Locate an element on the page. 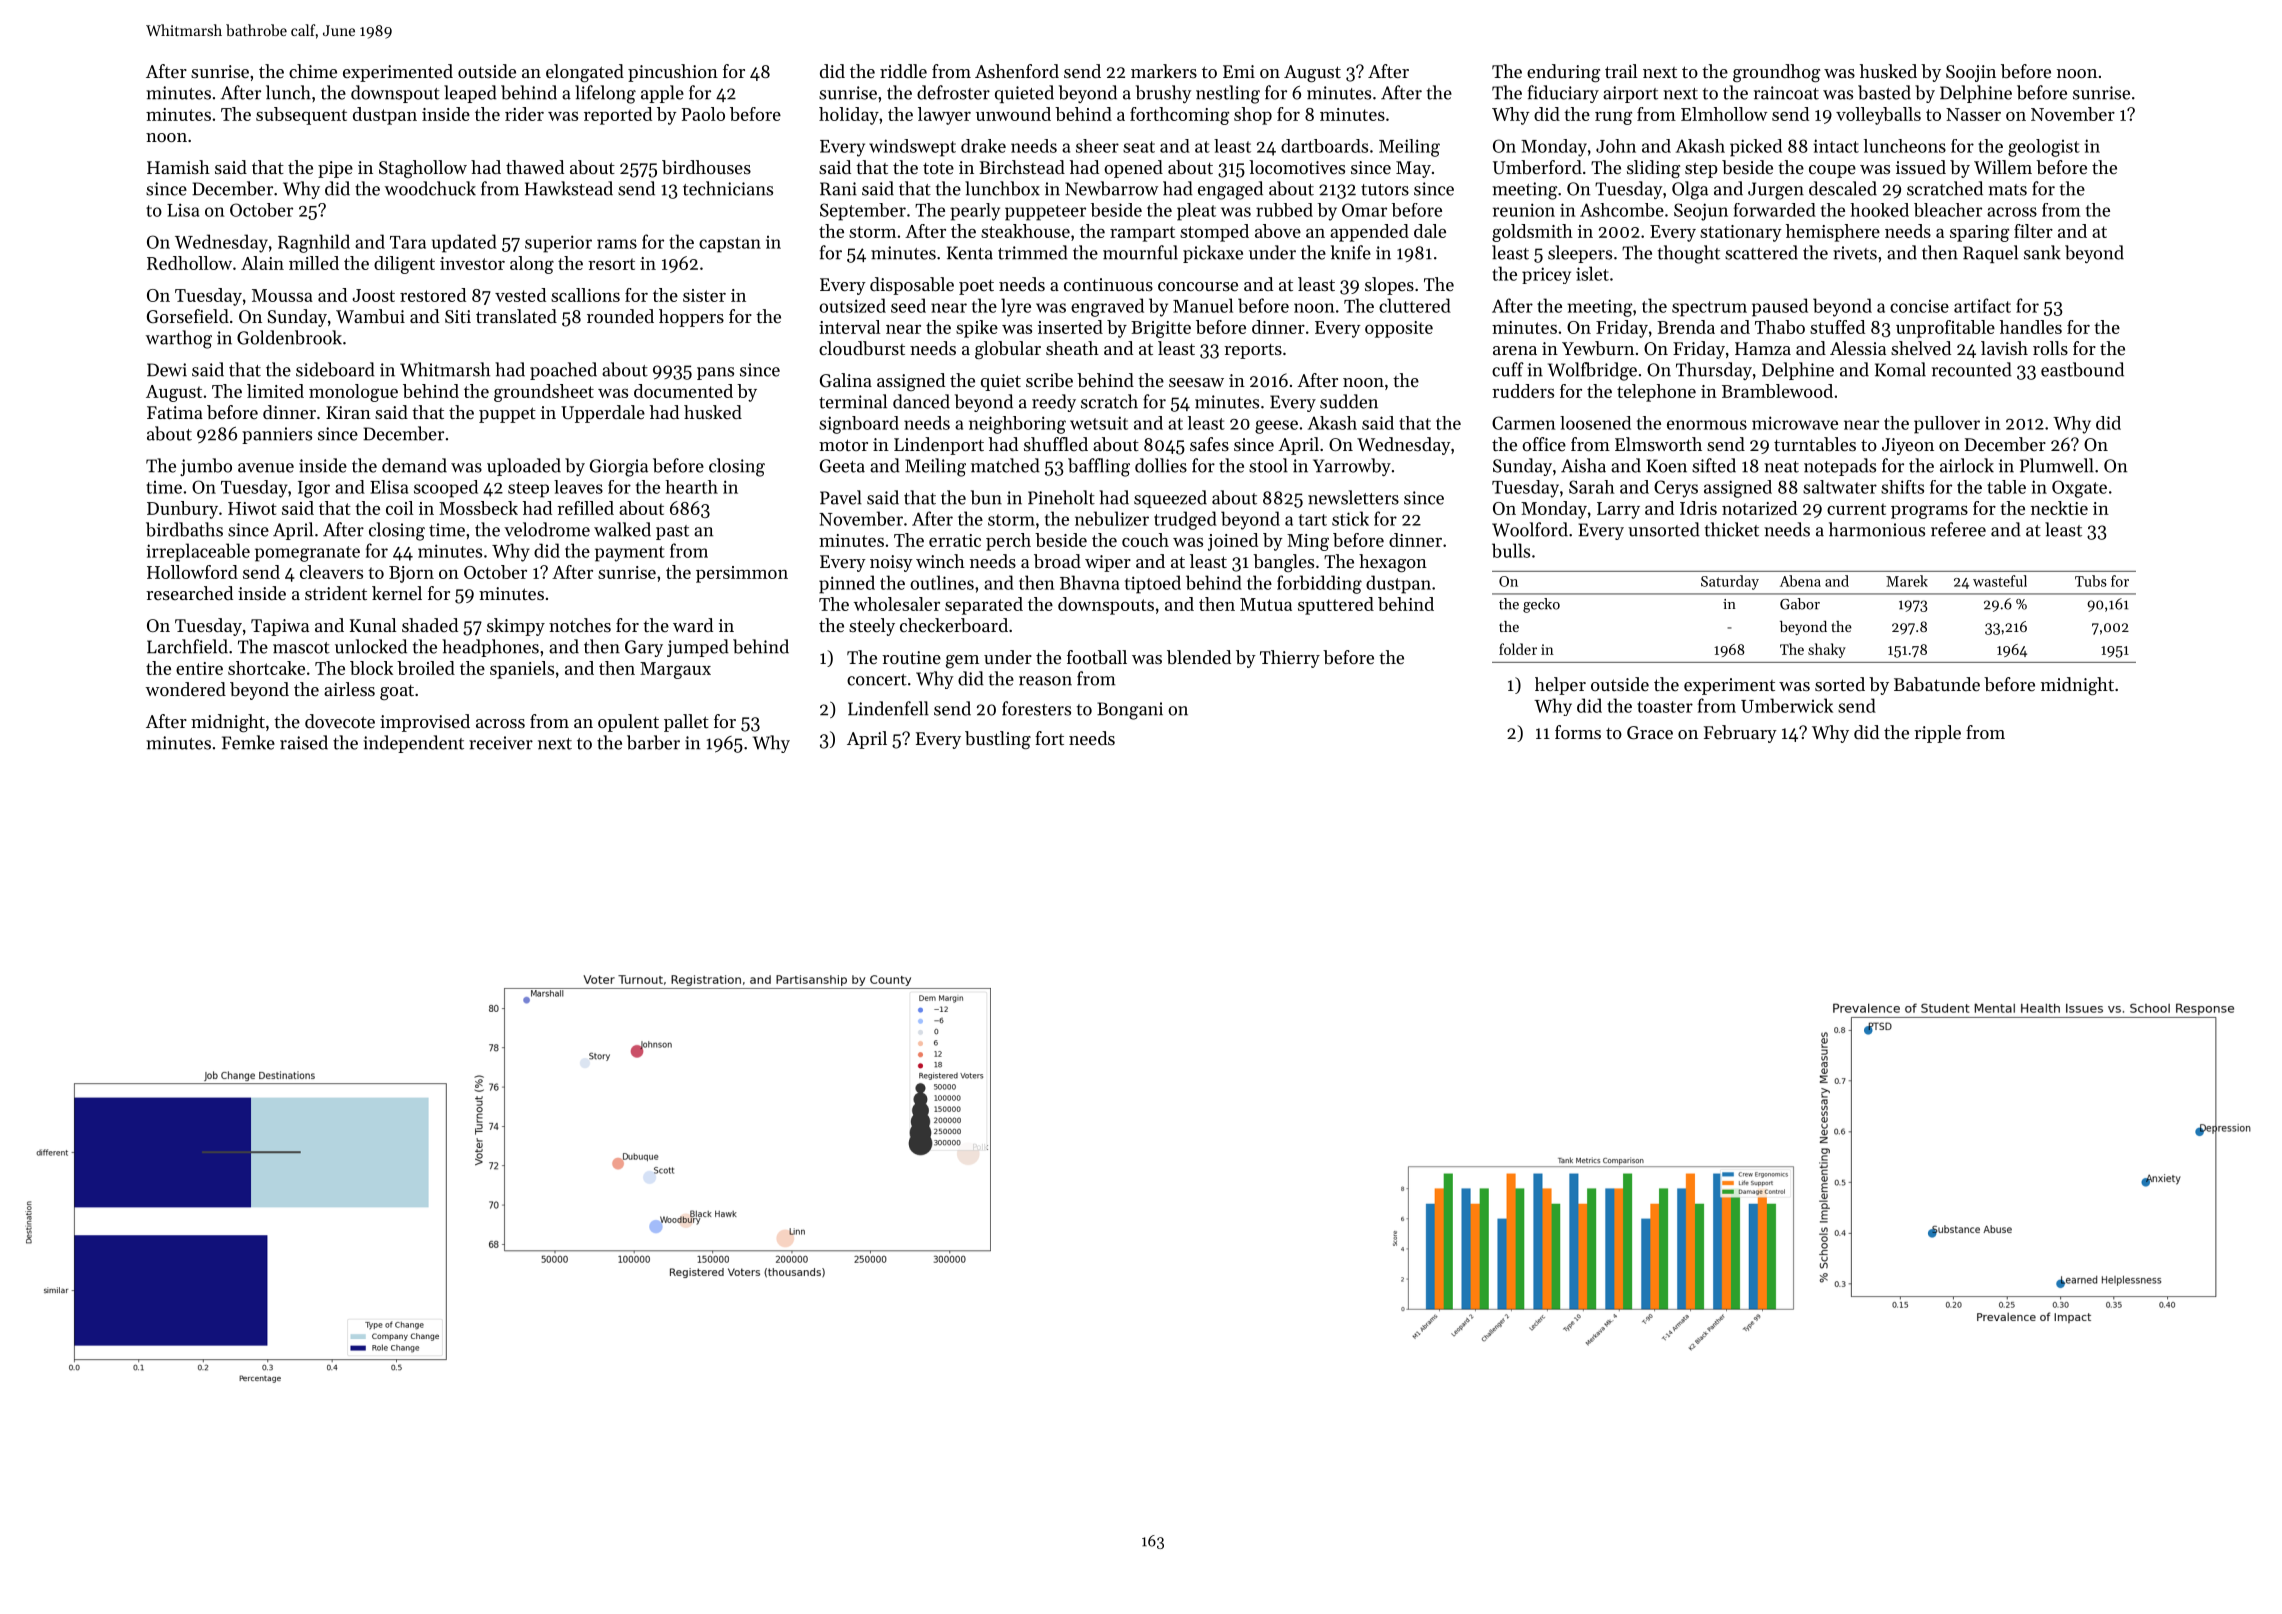 This image has height=1614, width=2282. Fatima is located at coordinates (175, 412).
